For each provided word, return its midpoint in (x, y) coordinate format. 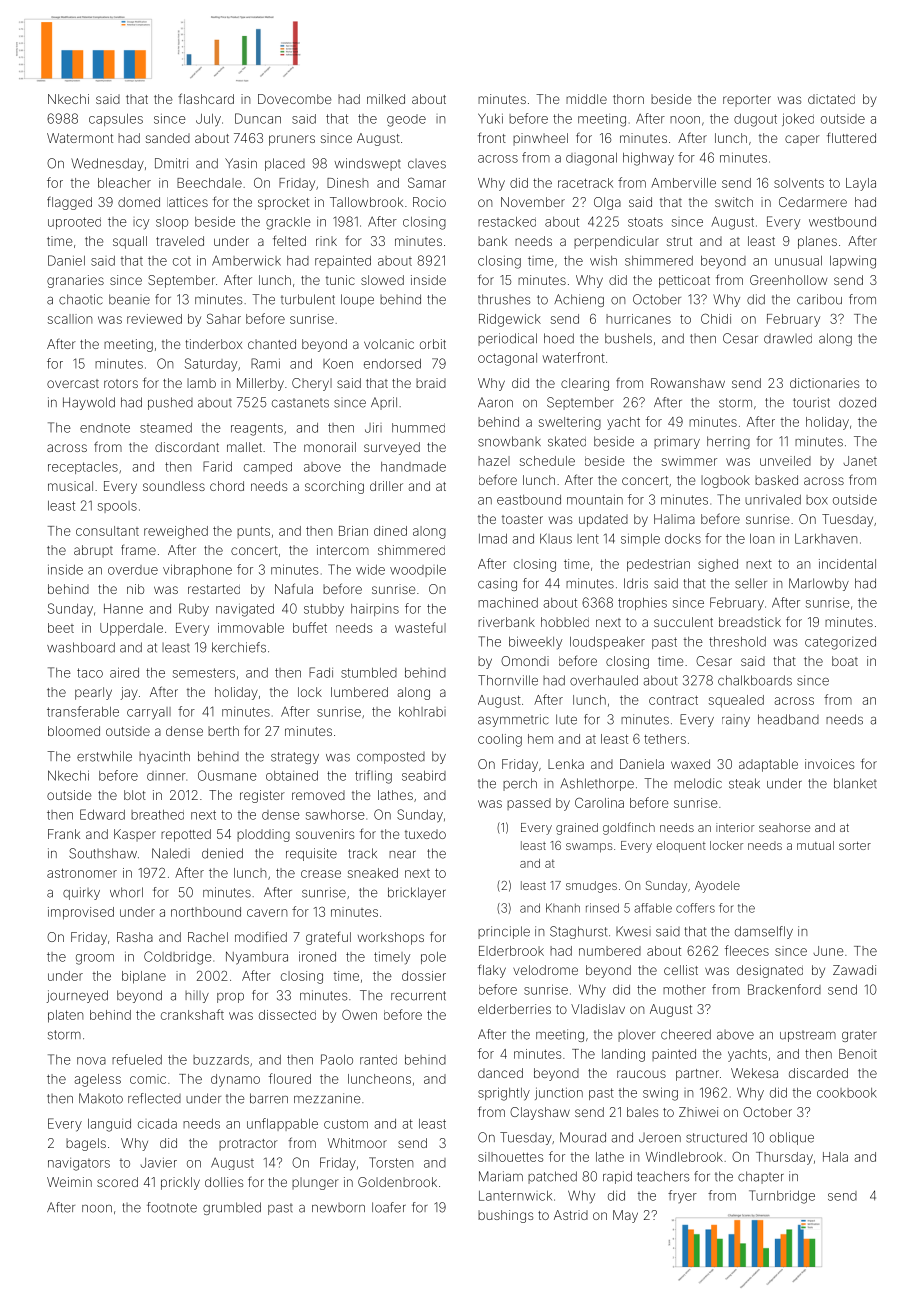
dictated (831, 99)
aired (124, 672)
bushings (505, 1216)
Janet (860, 461)
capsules (116, 120)
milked (386, 99)
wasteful (420, 627)
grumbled (232, 1208)
